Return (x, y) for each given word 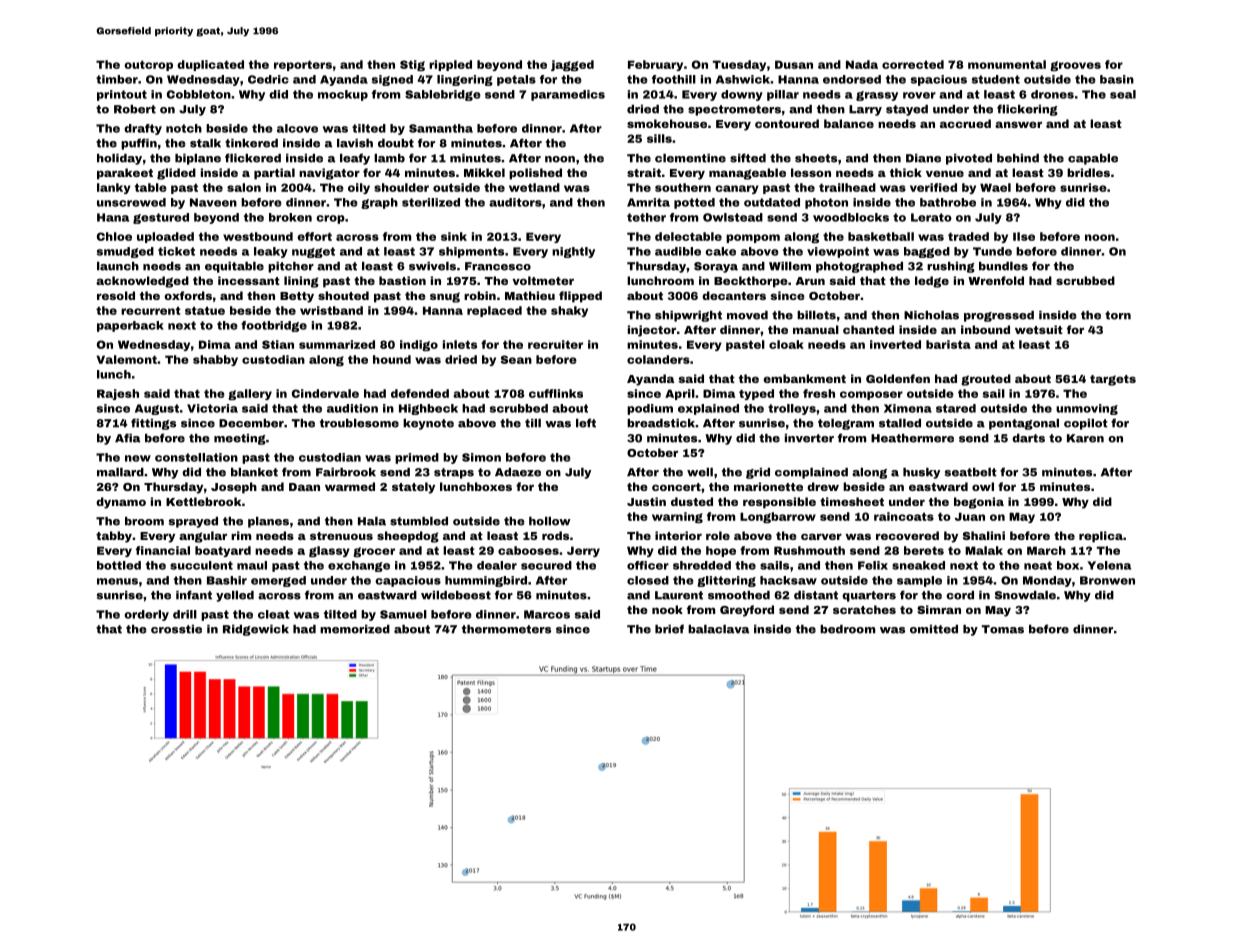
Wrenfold (996, 280)
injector (652, 331)
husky (921, 473)
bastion (402, 280)
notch (184, 128)
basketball (881, 236)
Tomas (1003, 629)
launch (118, 266)
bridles (1088, 172)
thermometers (506, 629)
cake (720, 251)
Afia (127, 438)
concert (676, 487)
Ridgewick (256, 630)
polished (535, 174)
